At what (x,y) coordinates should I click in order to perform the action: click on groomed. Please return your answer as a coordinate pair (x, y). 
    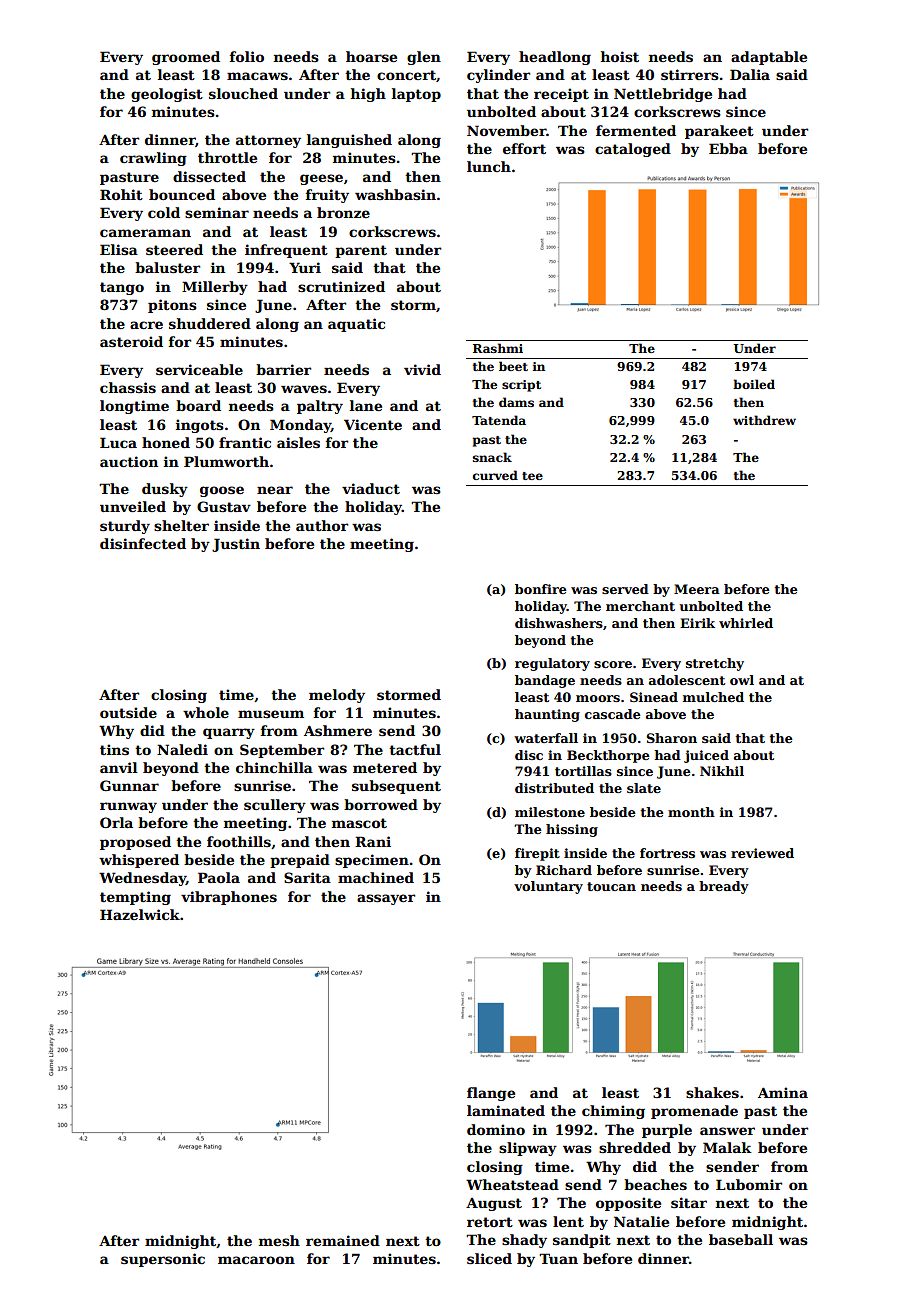
    Looking at the image, I should click on (186, 58).
